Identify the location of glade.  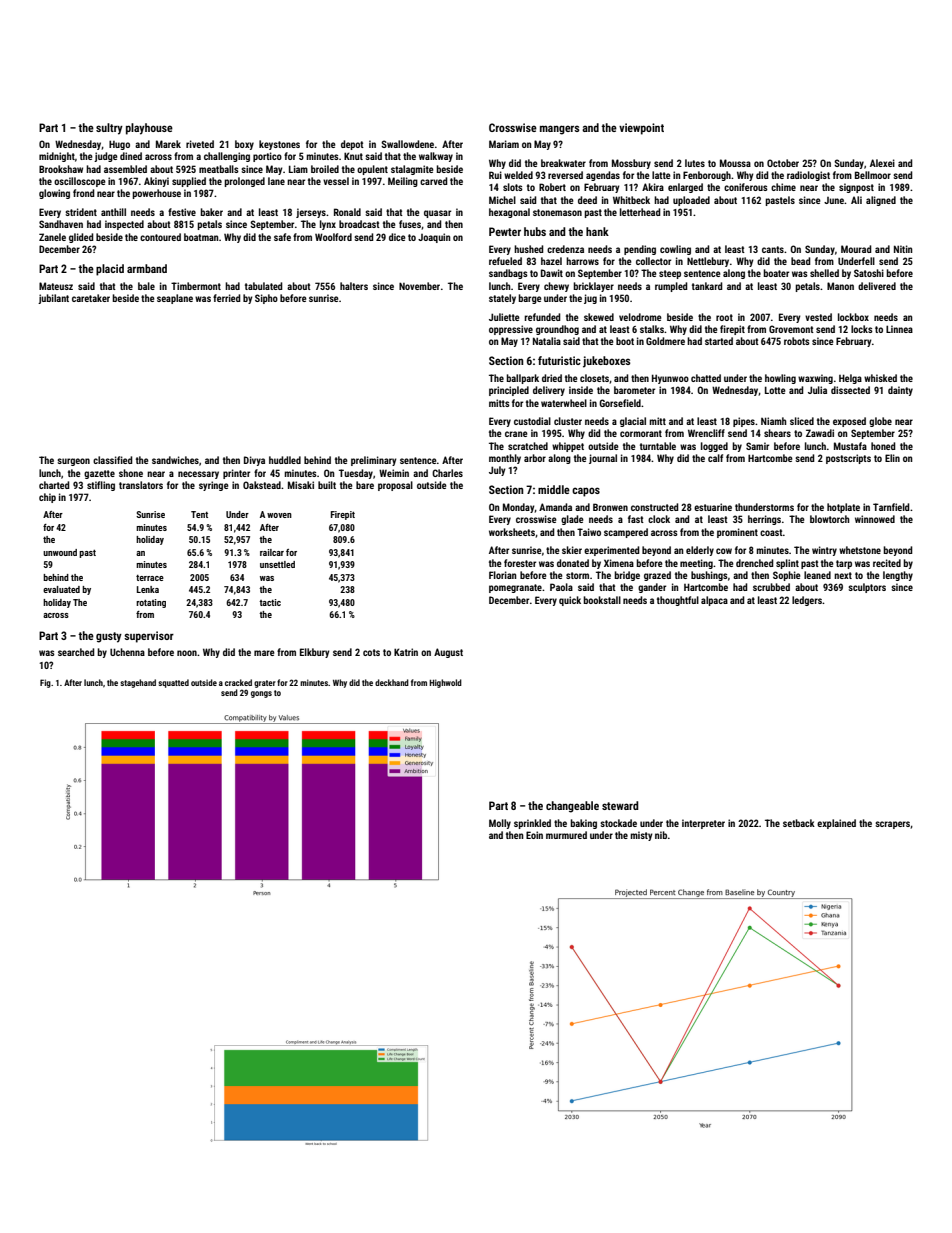
(572, 520).
